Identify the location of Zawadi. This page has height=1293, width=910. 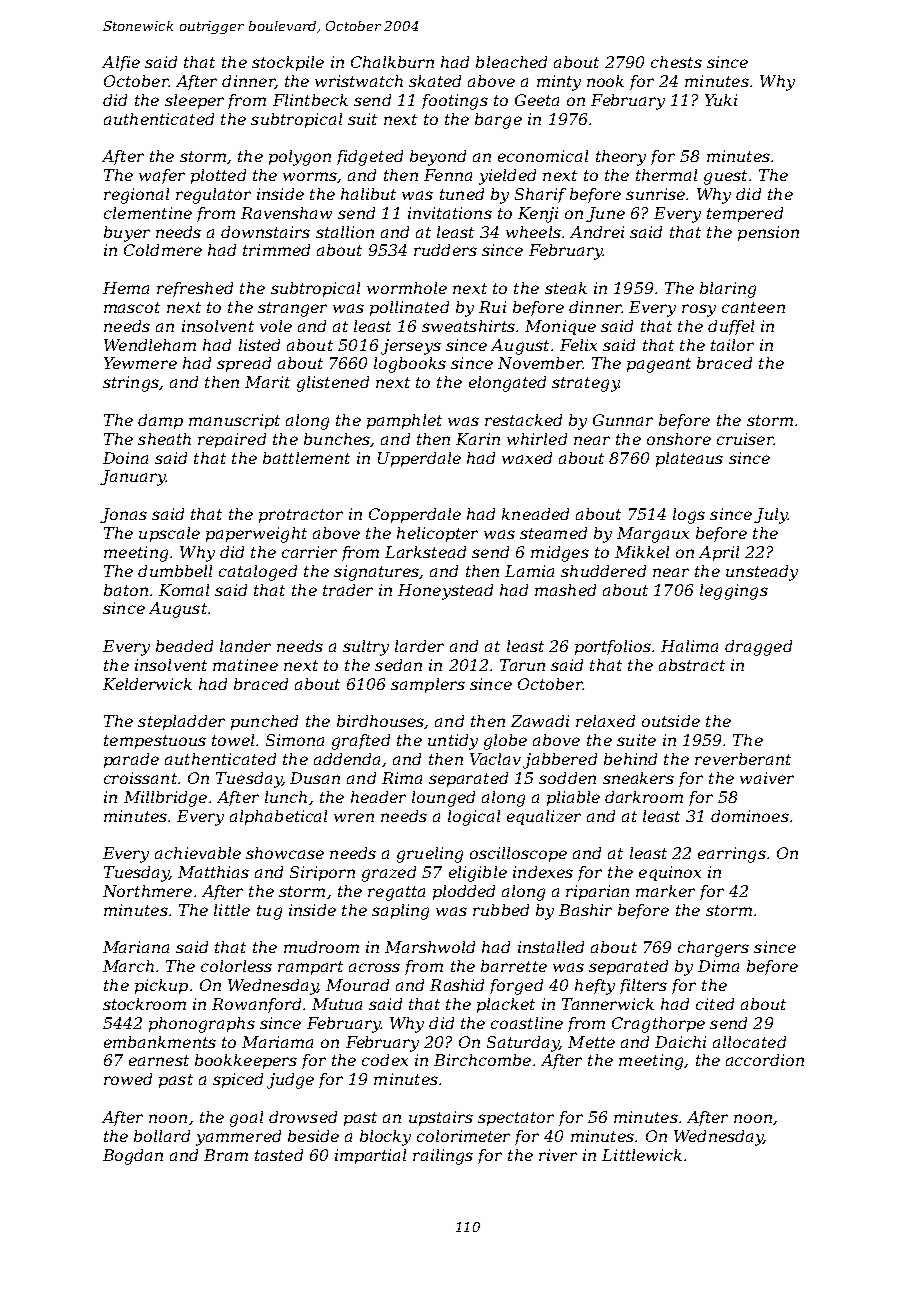
(540, 721).
